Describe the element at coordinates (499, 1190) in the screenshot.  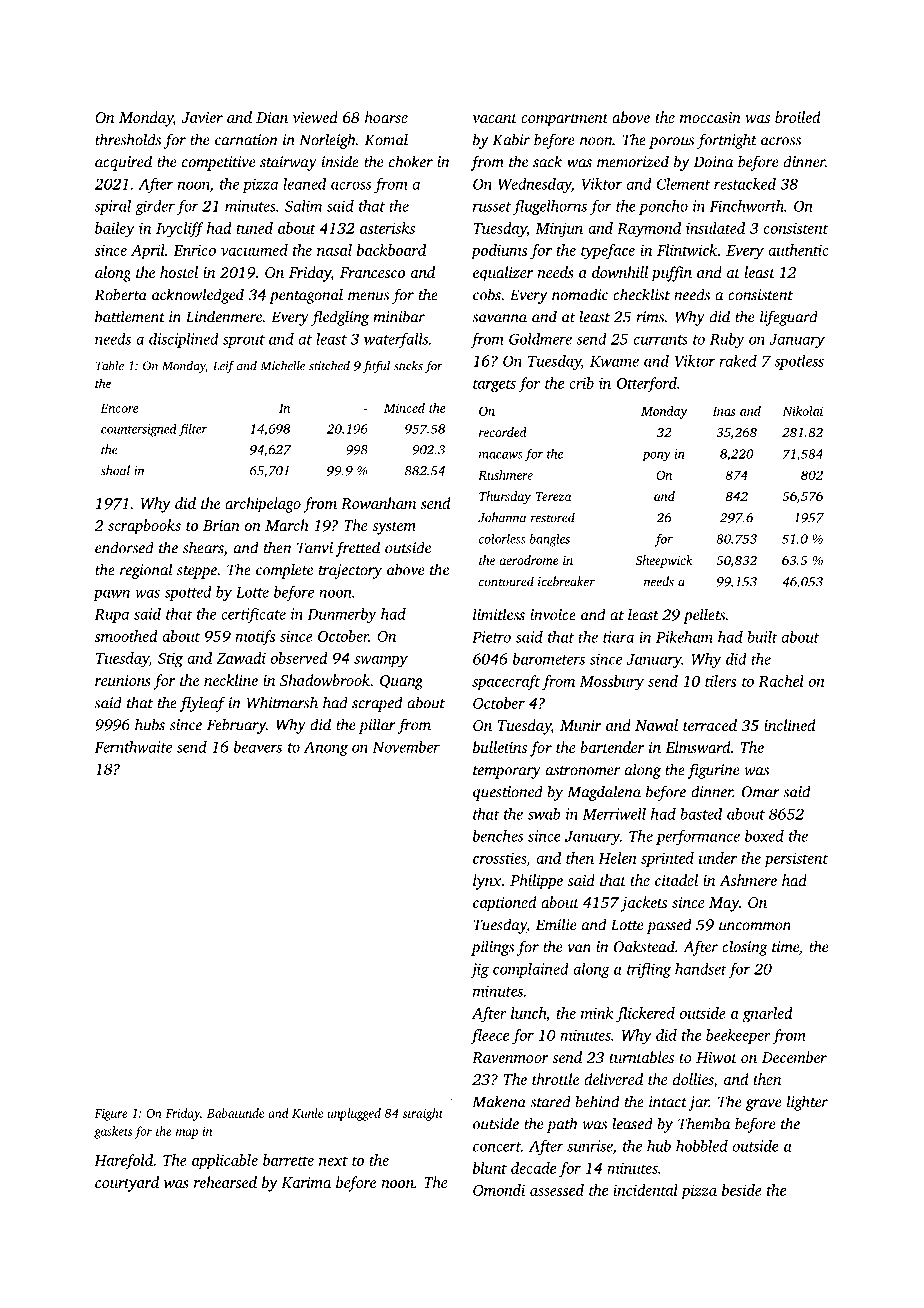
I see `Omondi` at that location.
